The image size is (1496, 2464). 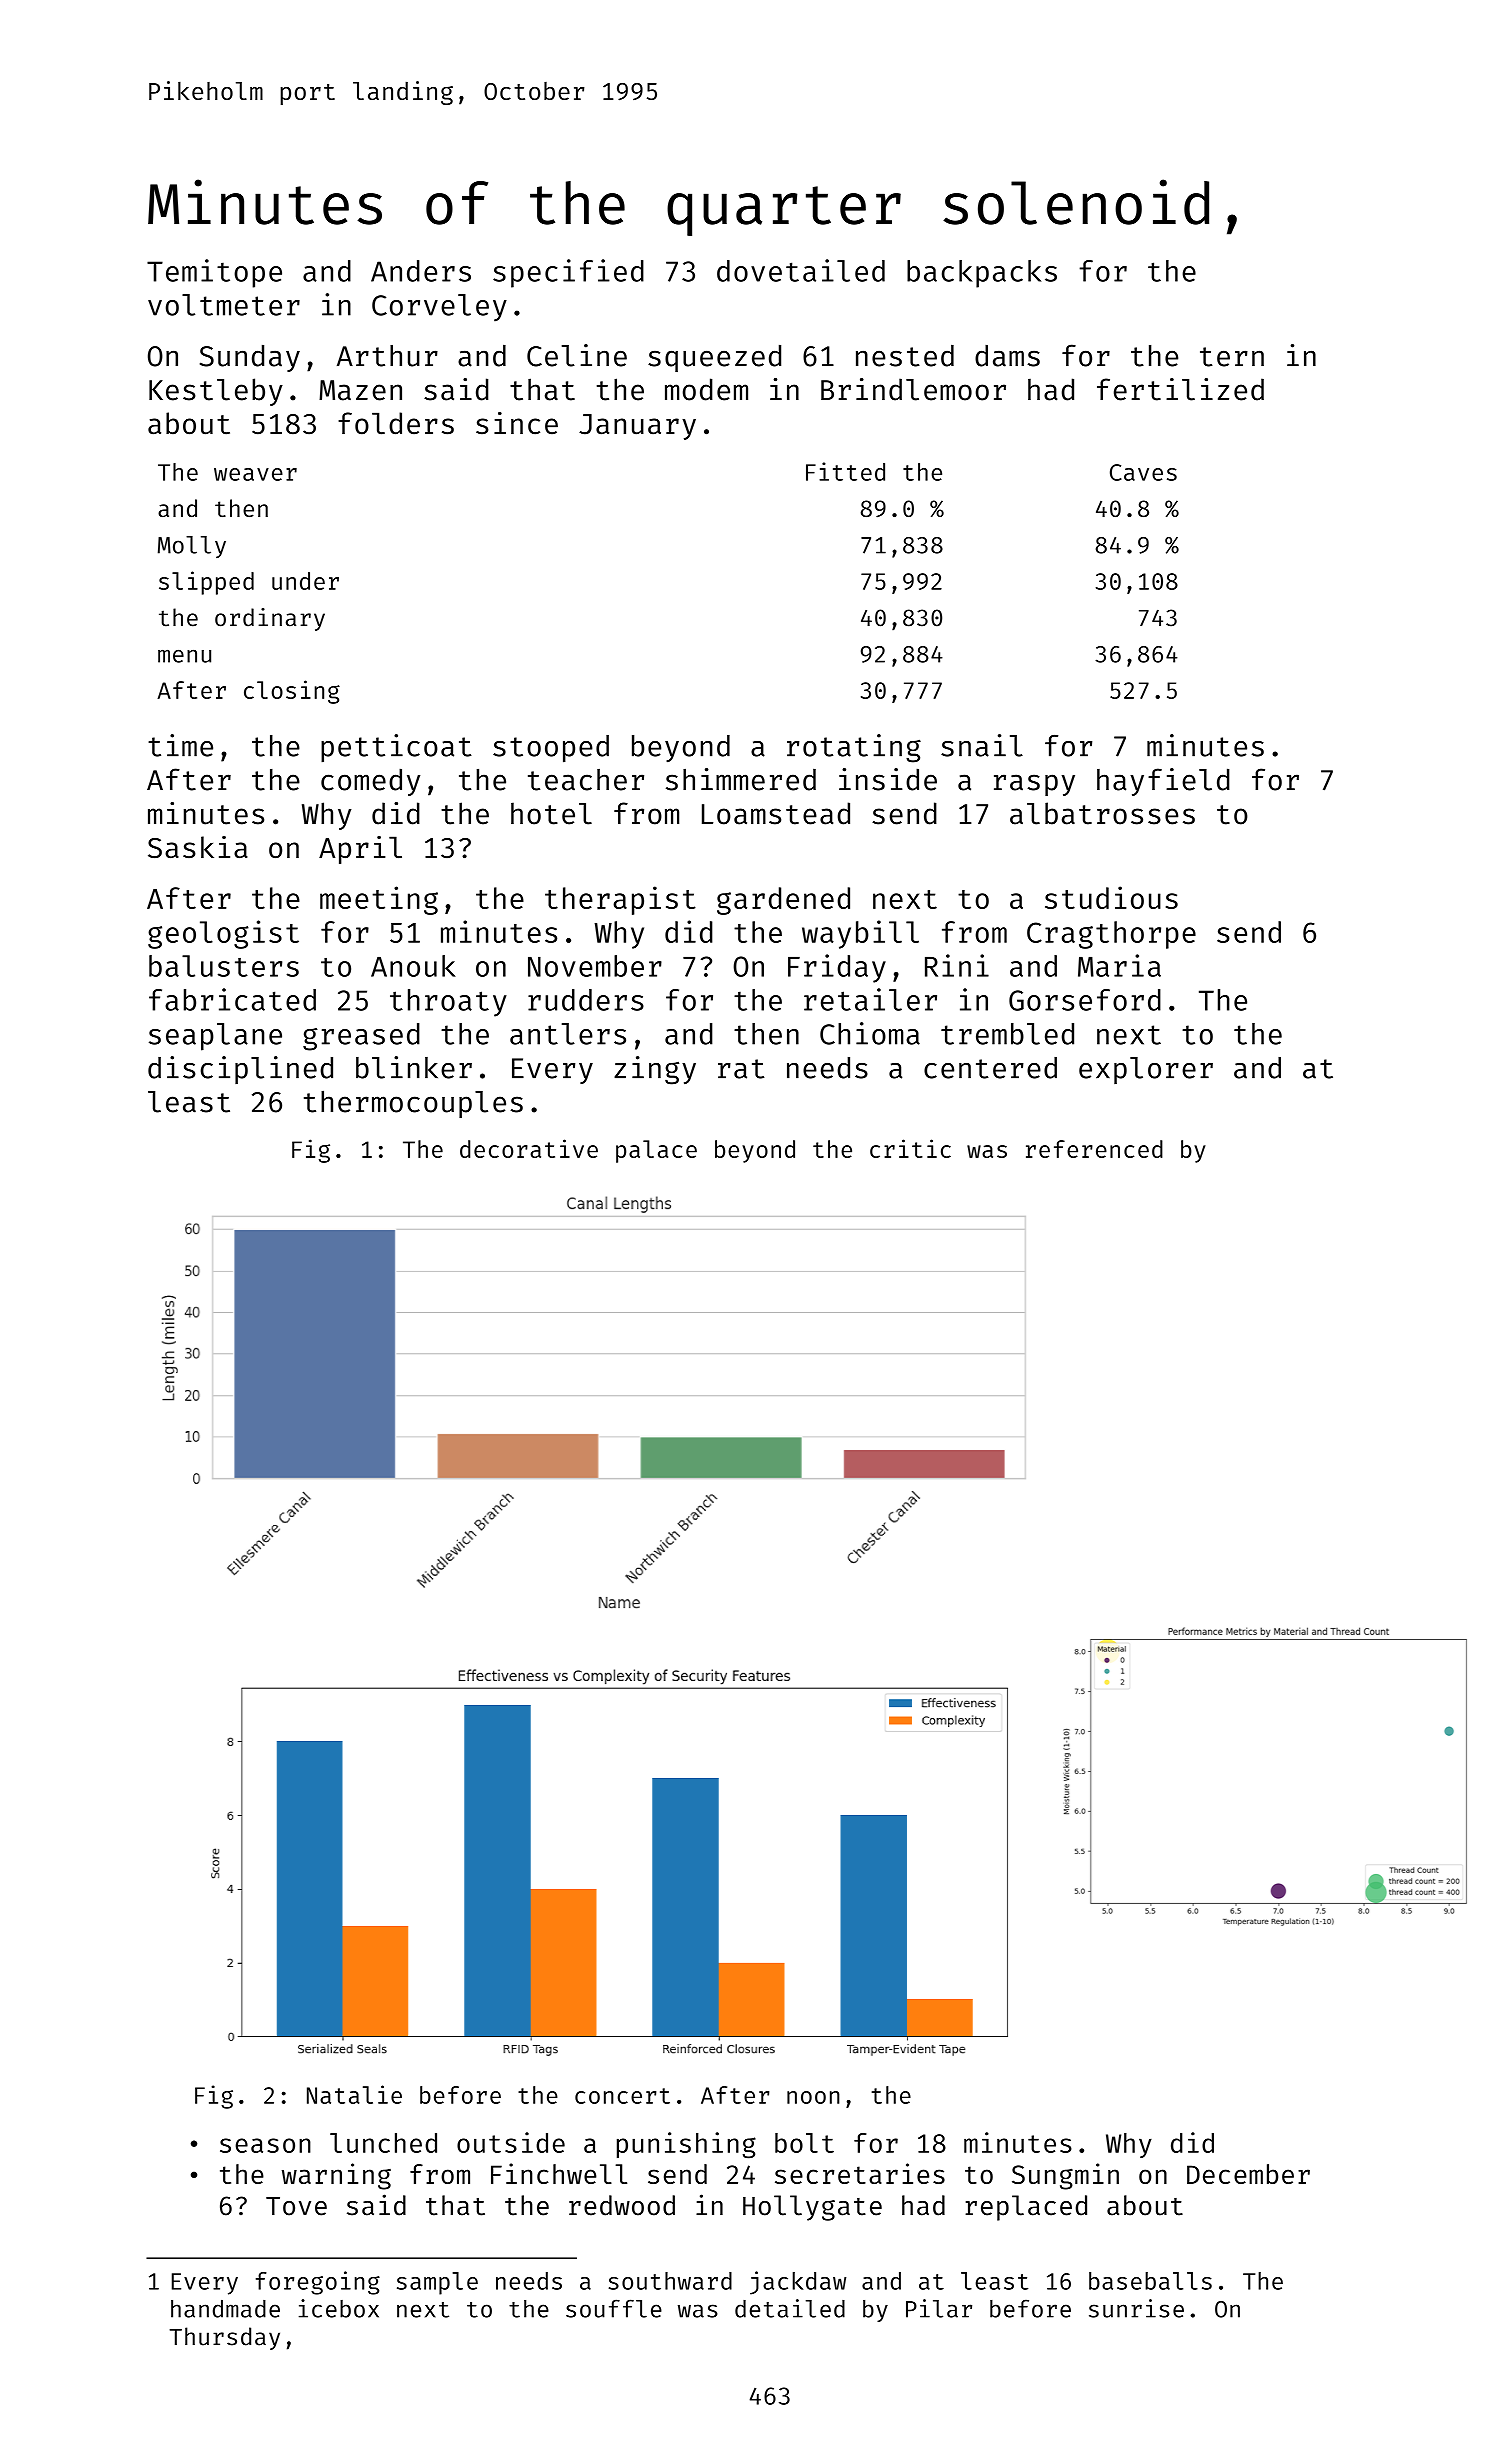 I want to click on noon, so click(x=813, y=2097).
